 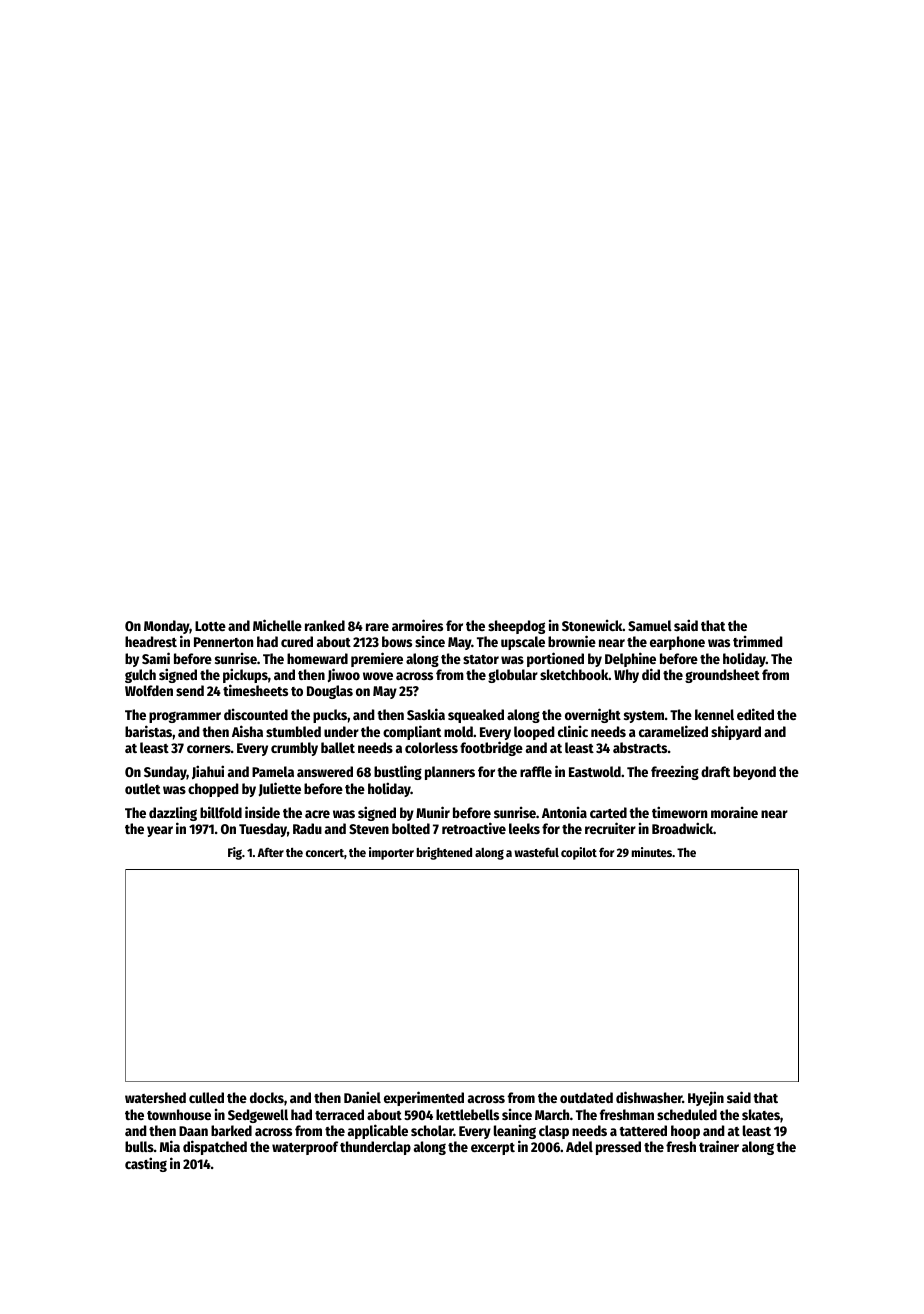 I want to click on trainer, so click(x=719, y=1146).
